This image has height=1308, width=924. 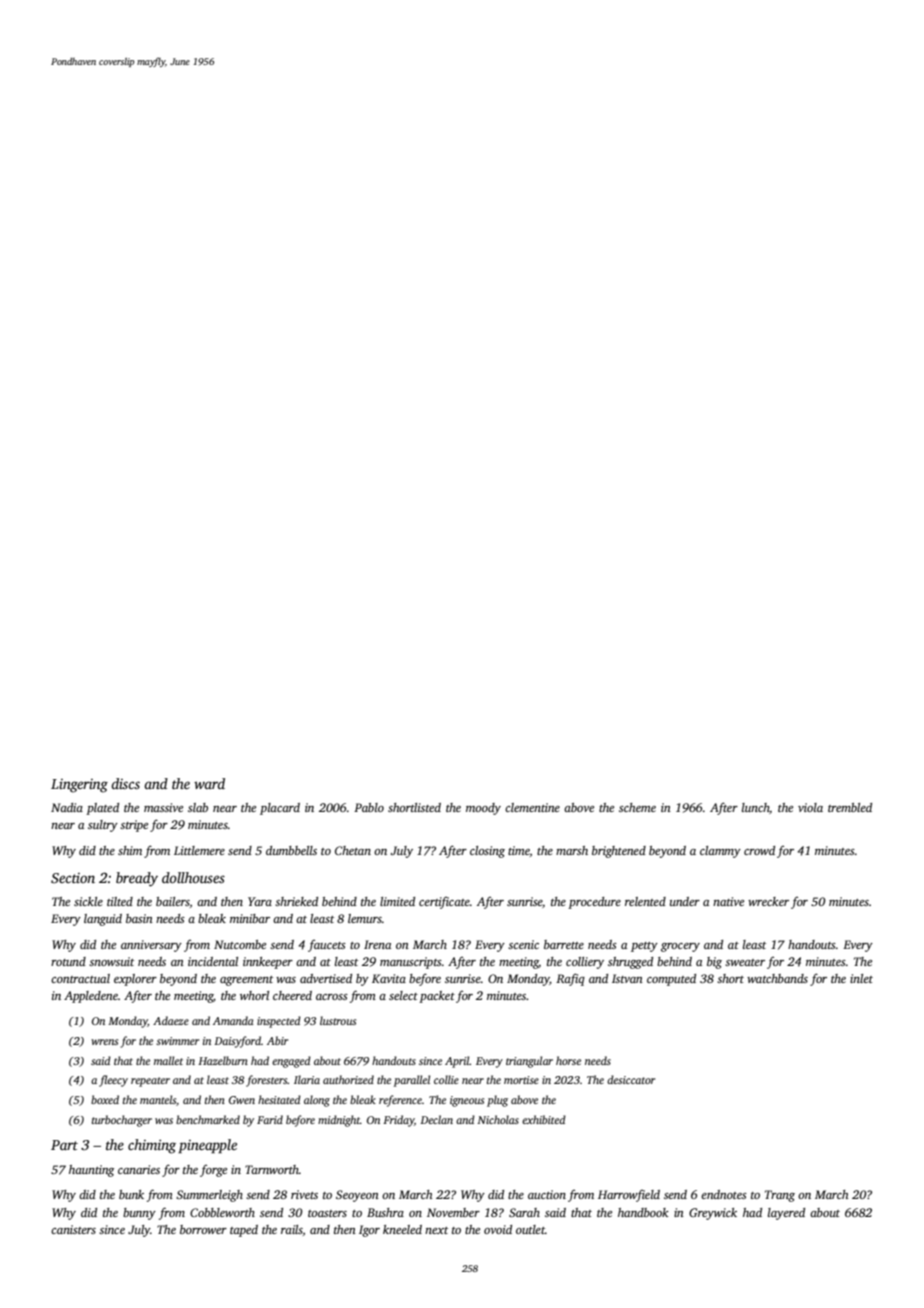 I want to click on ward, so click(x=209, y=783).
